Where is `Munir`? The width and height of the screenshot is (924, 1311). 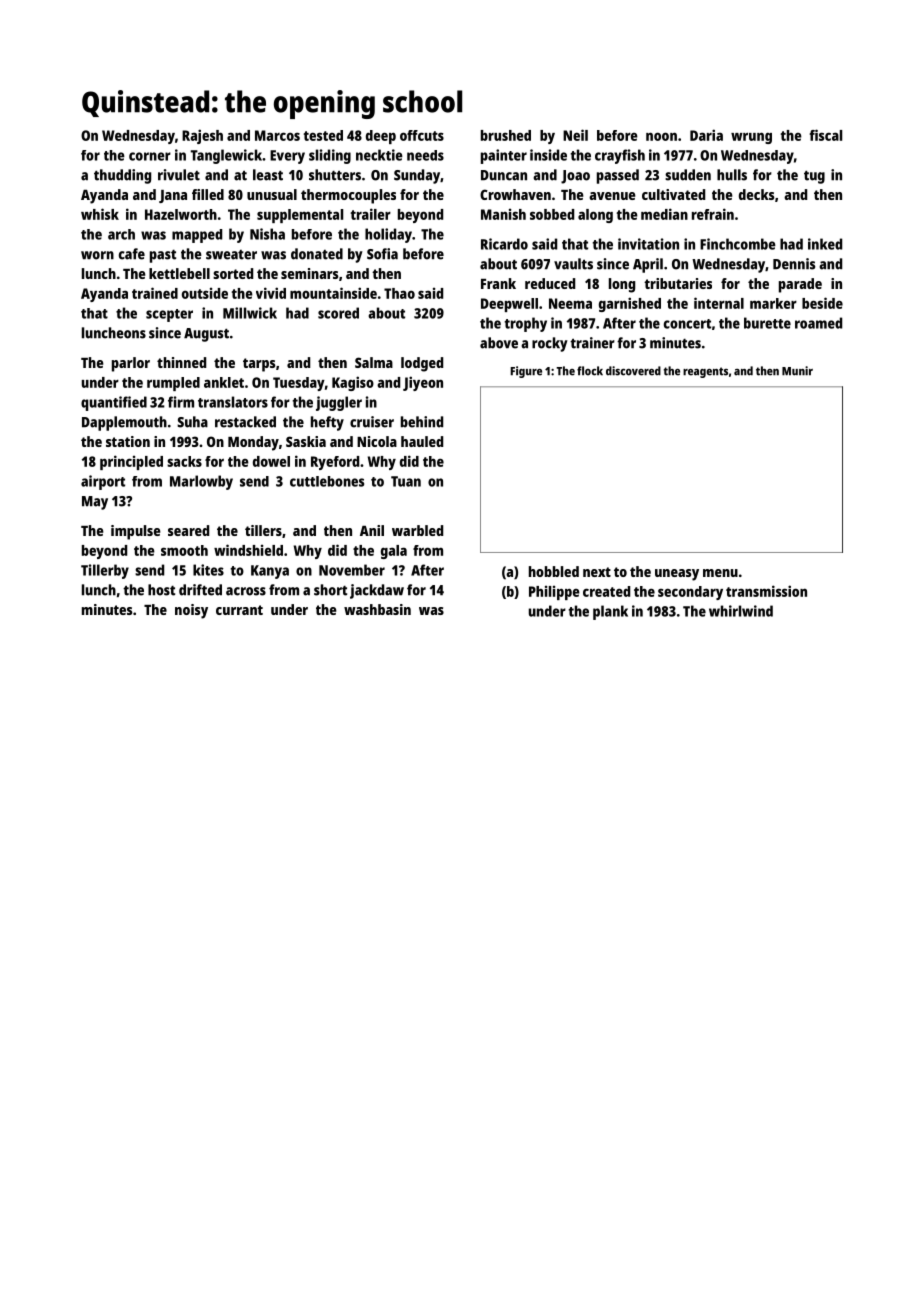 Munir is located at coordinates (797, 371).
